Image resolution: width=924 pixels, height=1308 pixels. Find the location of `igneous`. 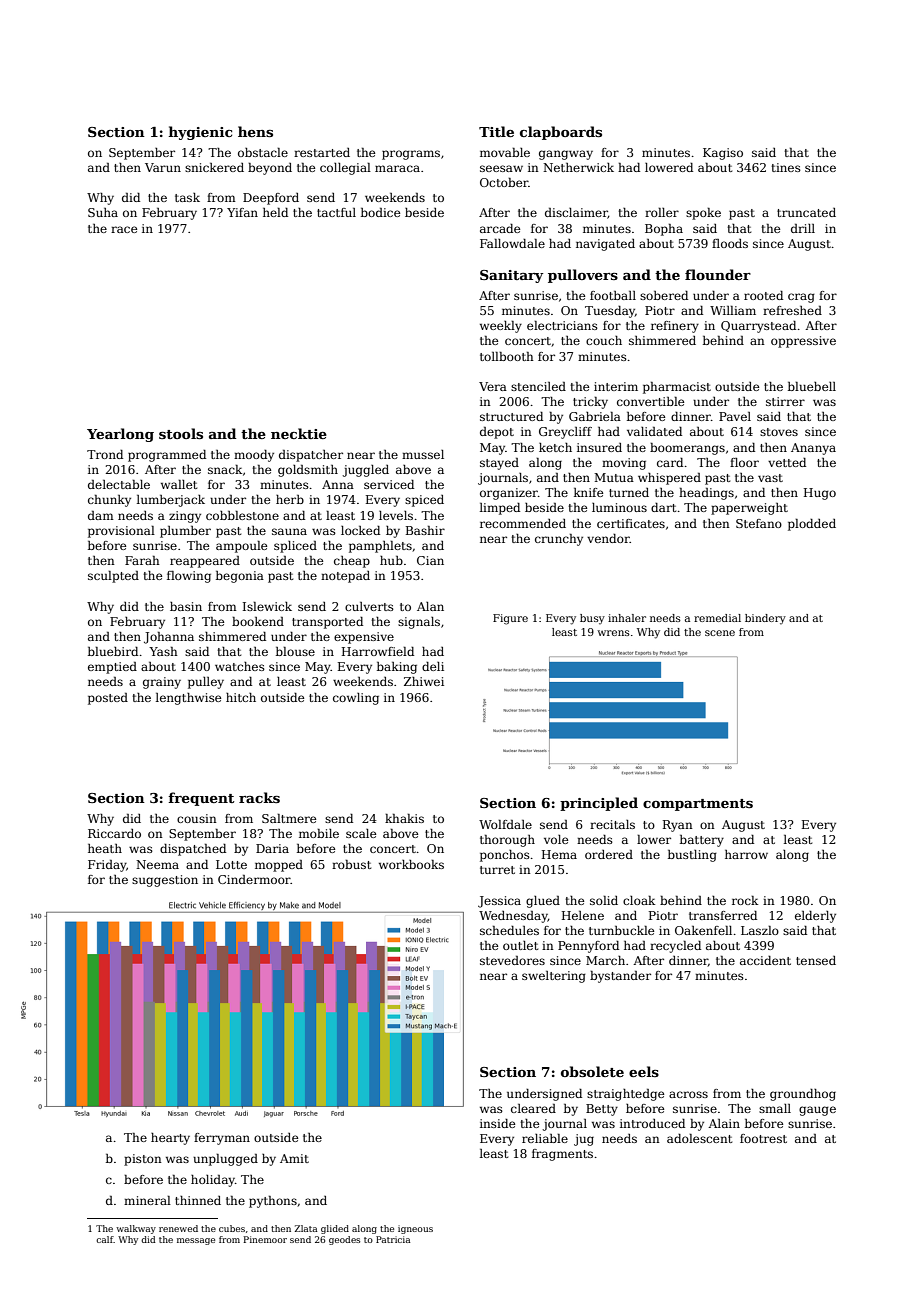

igneous is located at coordinates (415, 1229).
